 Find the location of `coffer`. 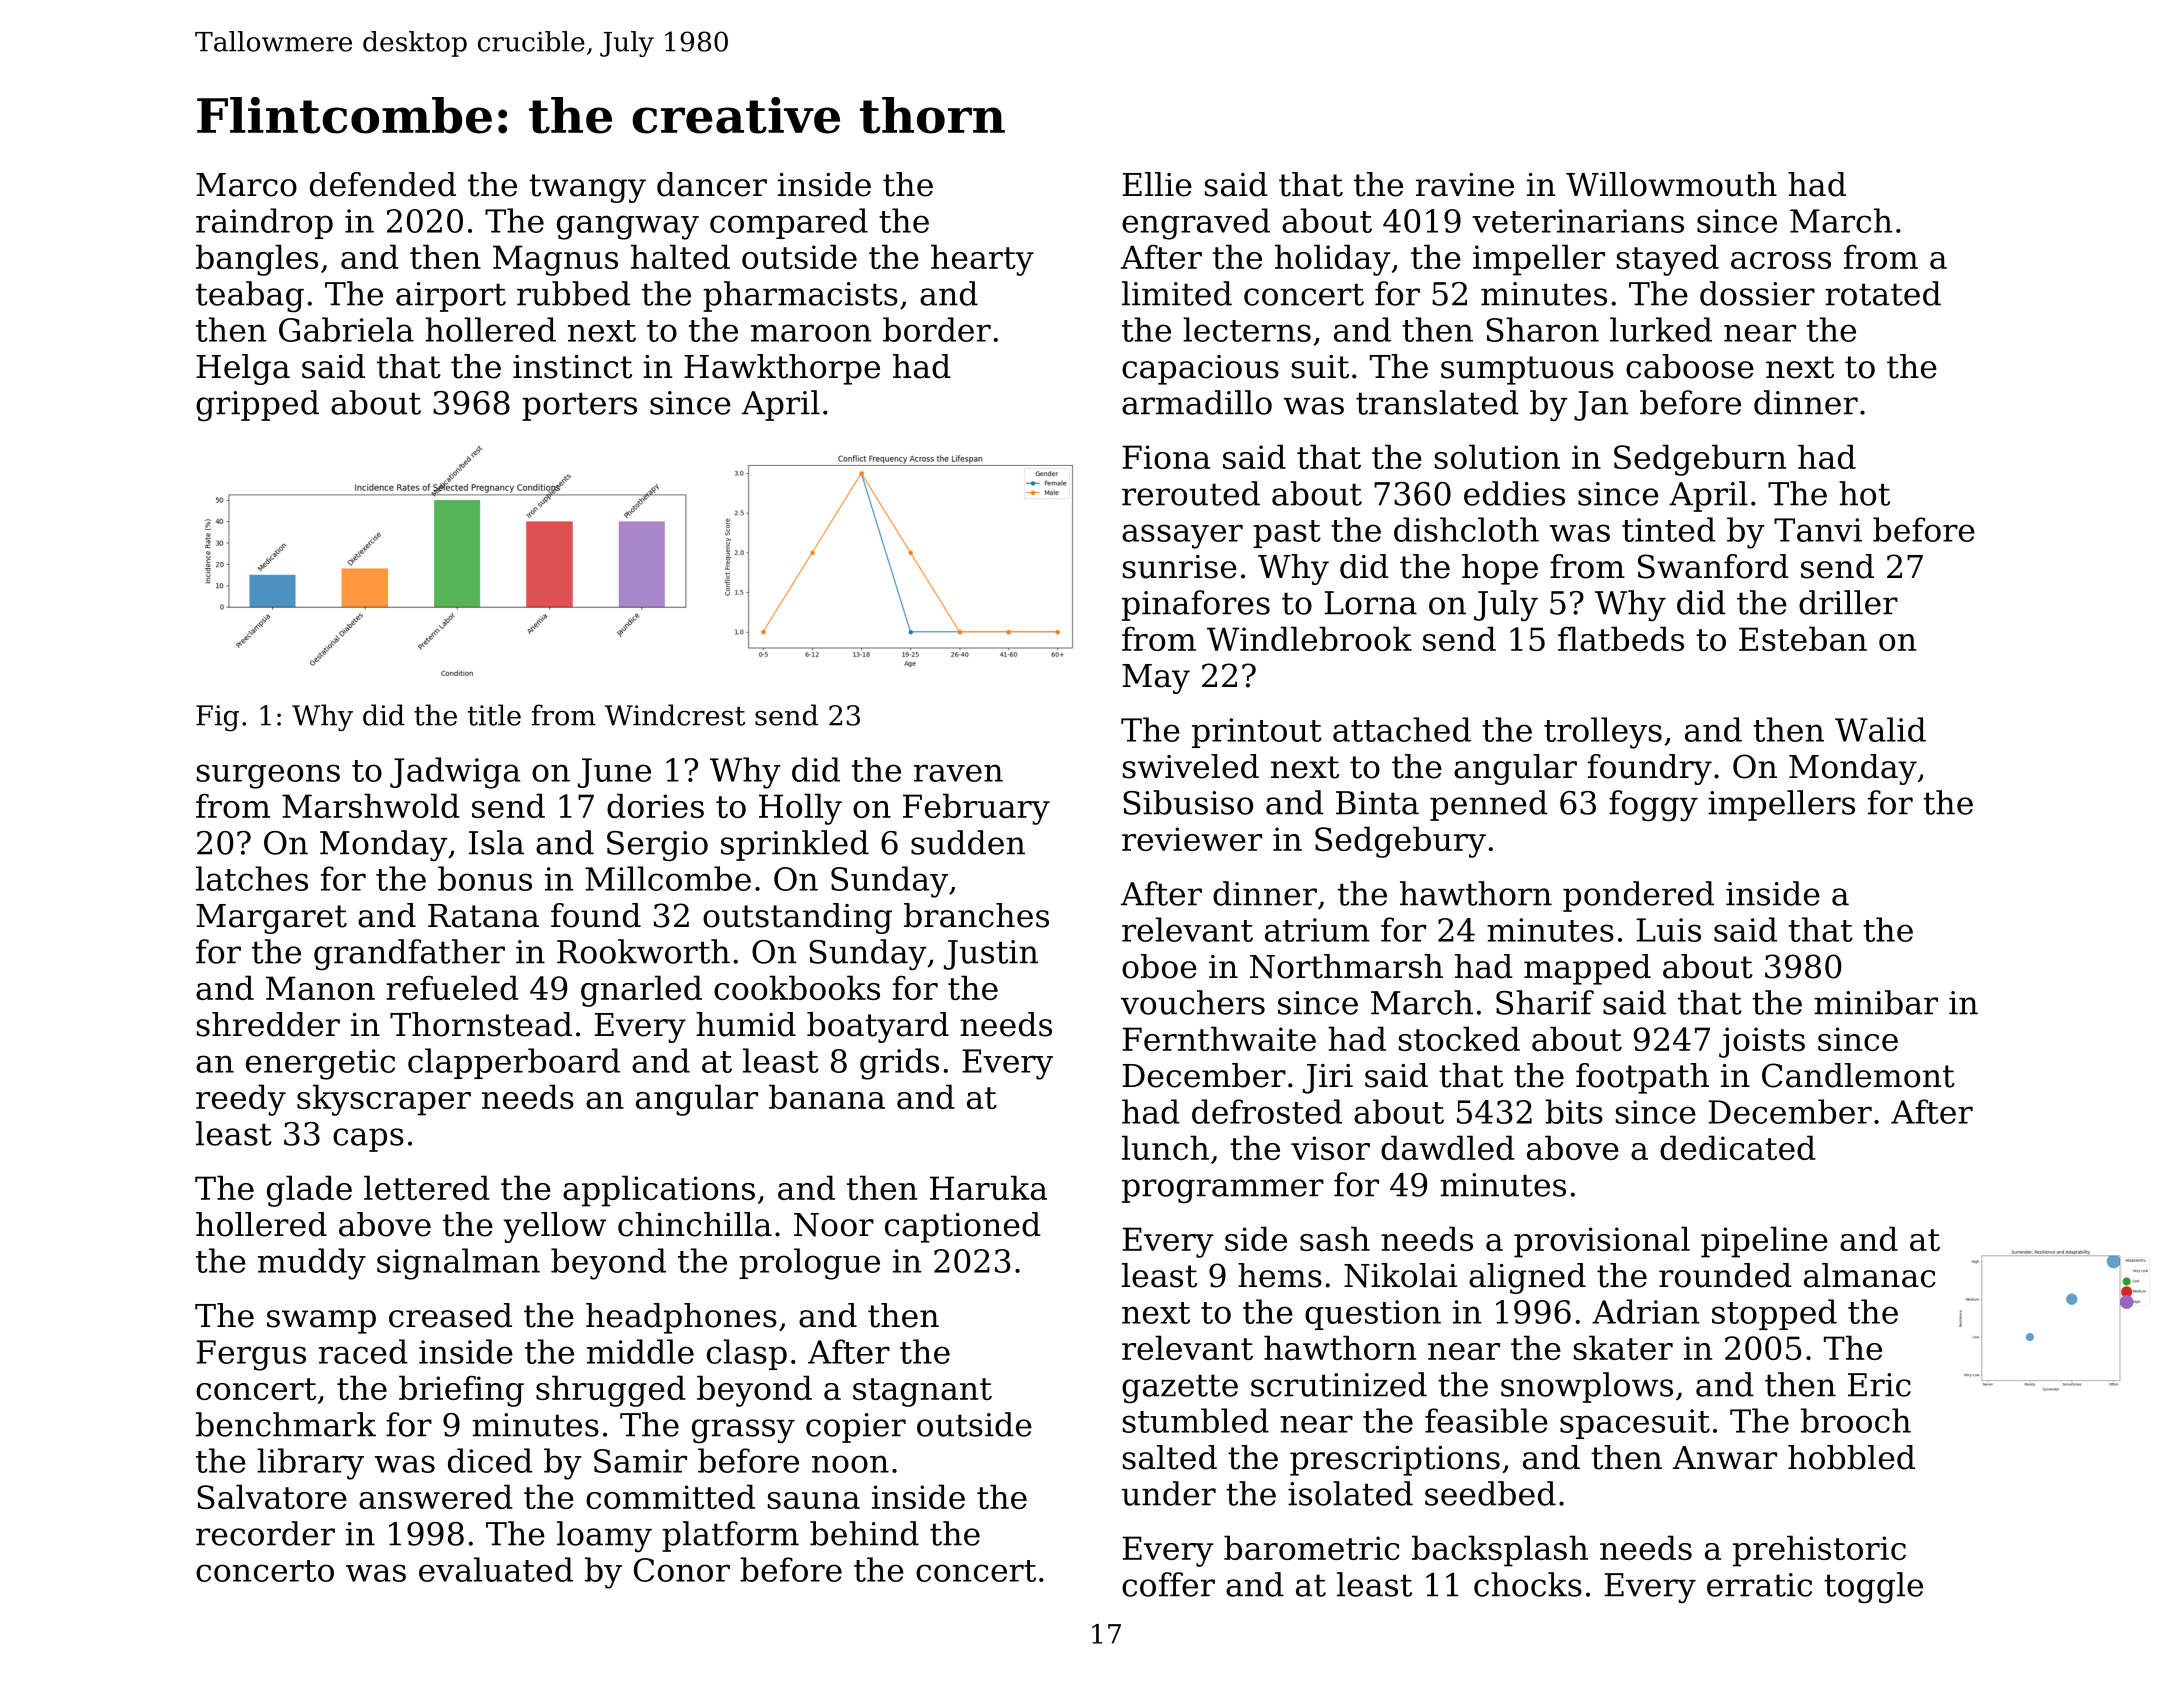

coffer is located at coordinates (1168, 1584).
